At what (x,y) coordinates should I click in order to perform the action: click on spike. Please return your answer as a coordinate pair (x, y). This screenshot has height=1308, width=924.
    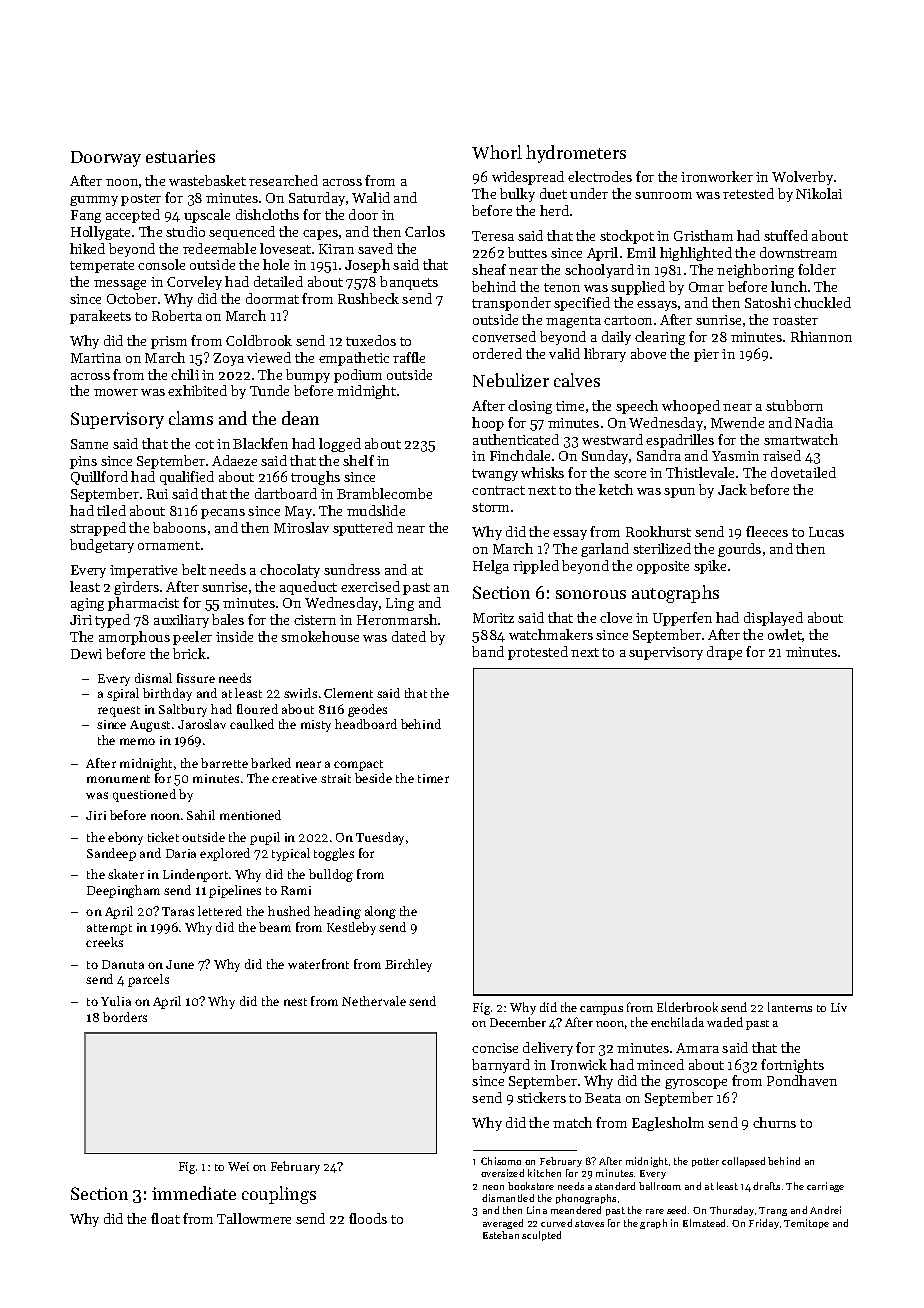
    Looking at the image, I should click on (710, 567).
